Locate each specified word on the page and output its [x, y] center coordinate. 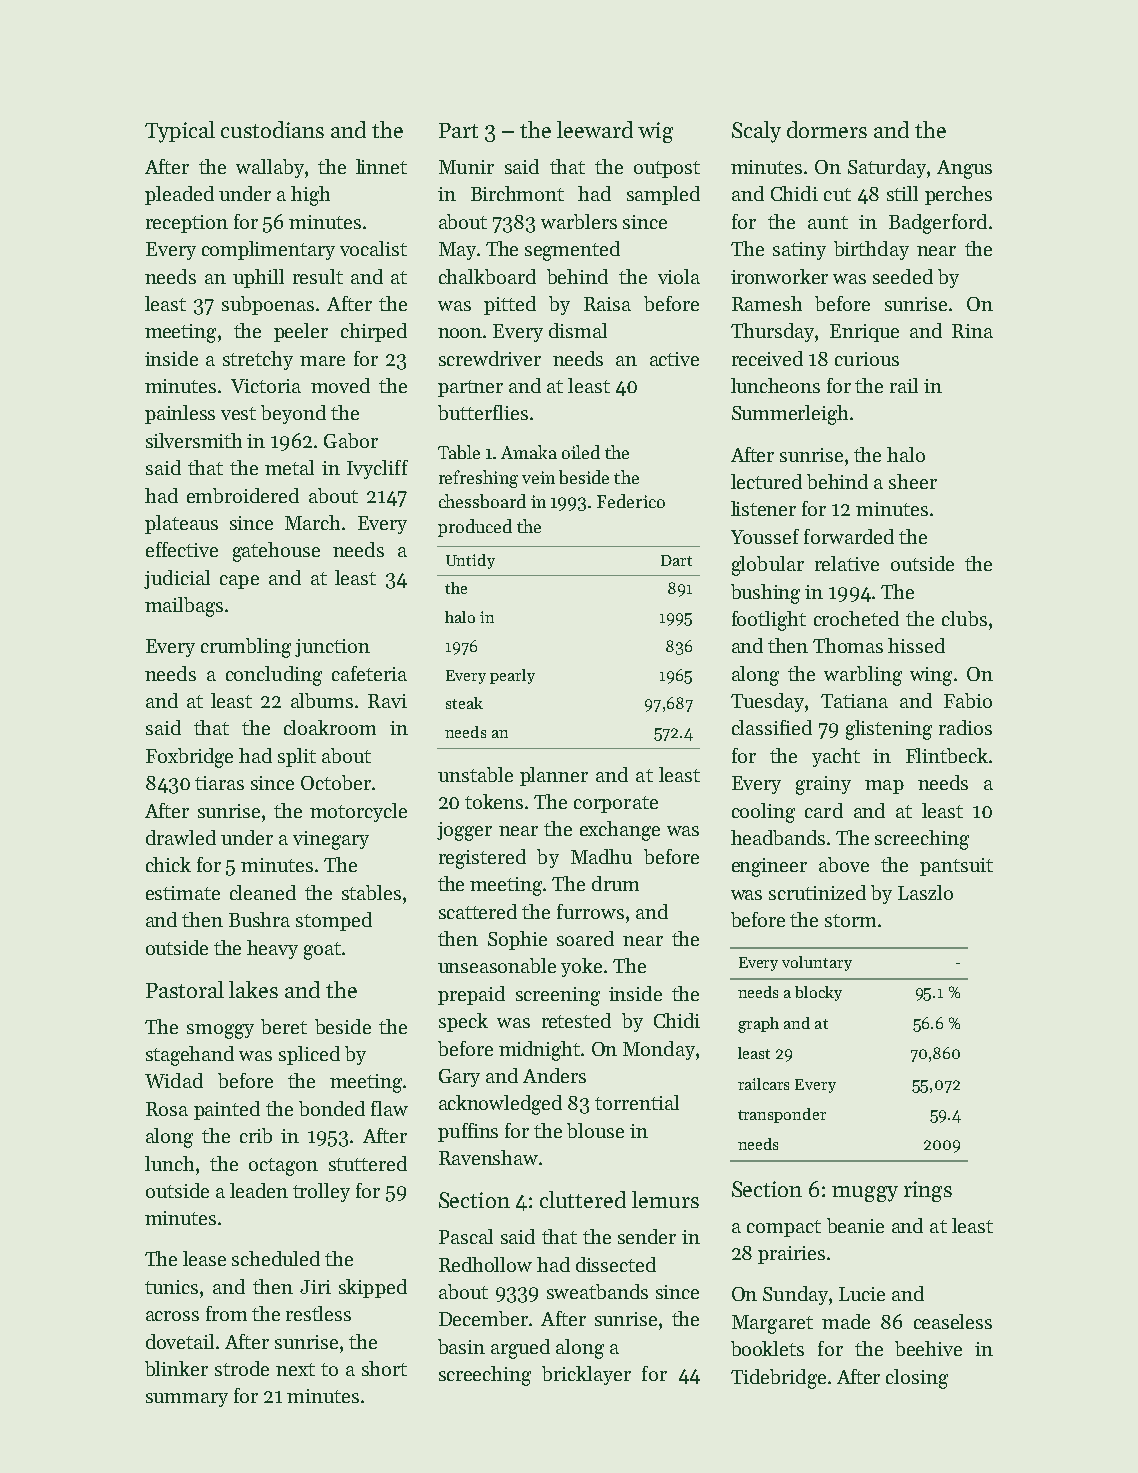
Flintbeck [947, 755]
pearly [512, 676]
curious [867, 359]
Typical [180, 132]
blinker [176, 1368]
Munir [466, 167]
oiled [581, 452]
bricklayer [586, 1375]
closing [917, 1379]
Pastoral [185, 989]
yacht [836, 757]
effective [182, 549]
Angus [964, 169]
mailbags [184, 607]
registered [482, 859]
